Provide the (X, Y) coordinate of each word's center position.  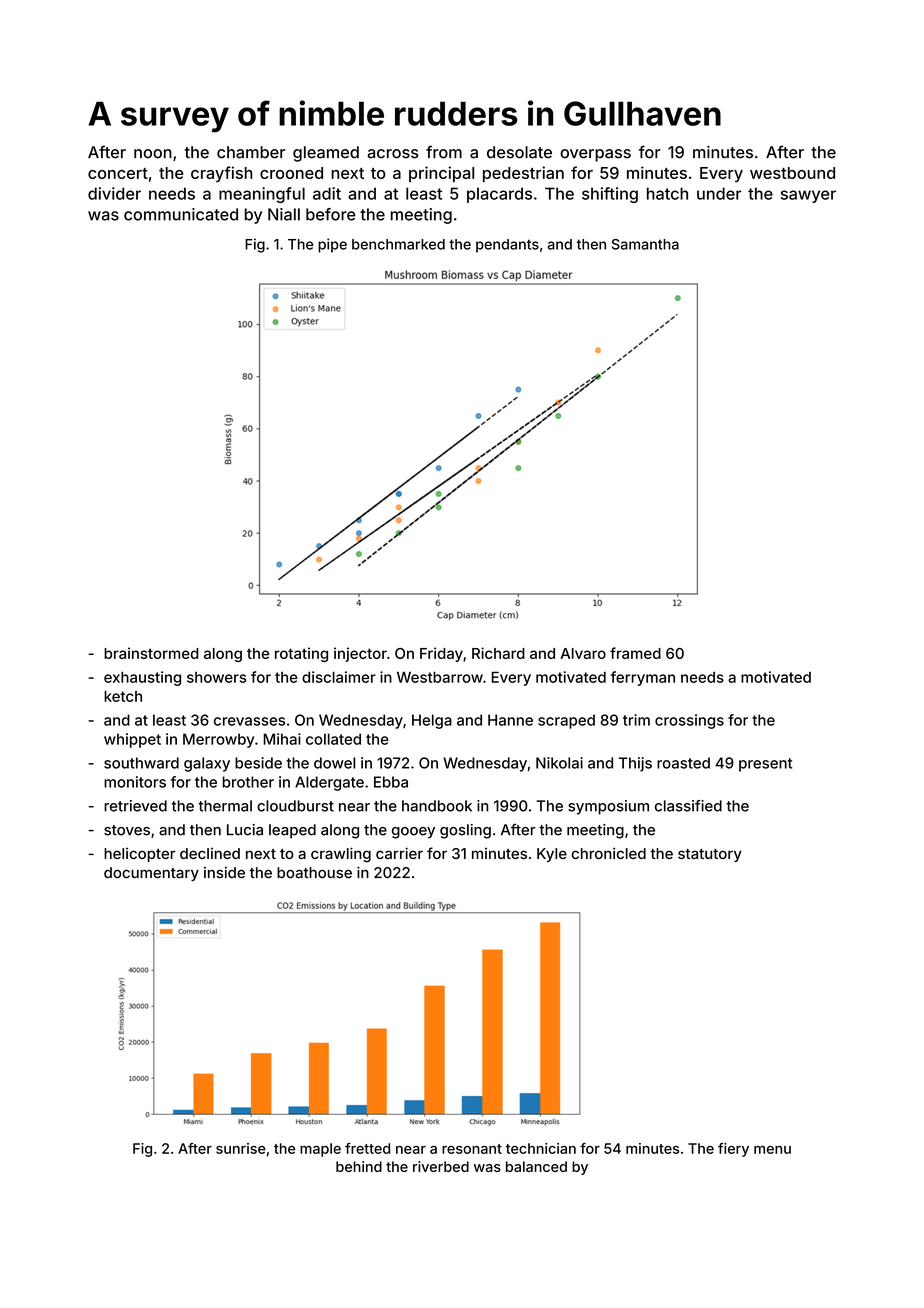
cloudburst (295, 806)
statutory (710, 855)
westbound (792, 173)
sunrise (241, 1148)
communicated (181, 214)
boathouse (314, 873)
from (444, 152)
